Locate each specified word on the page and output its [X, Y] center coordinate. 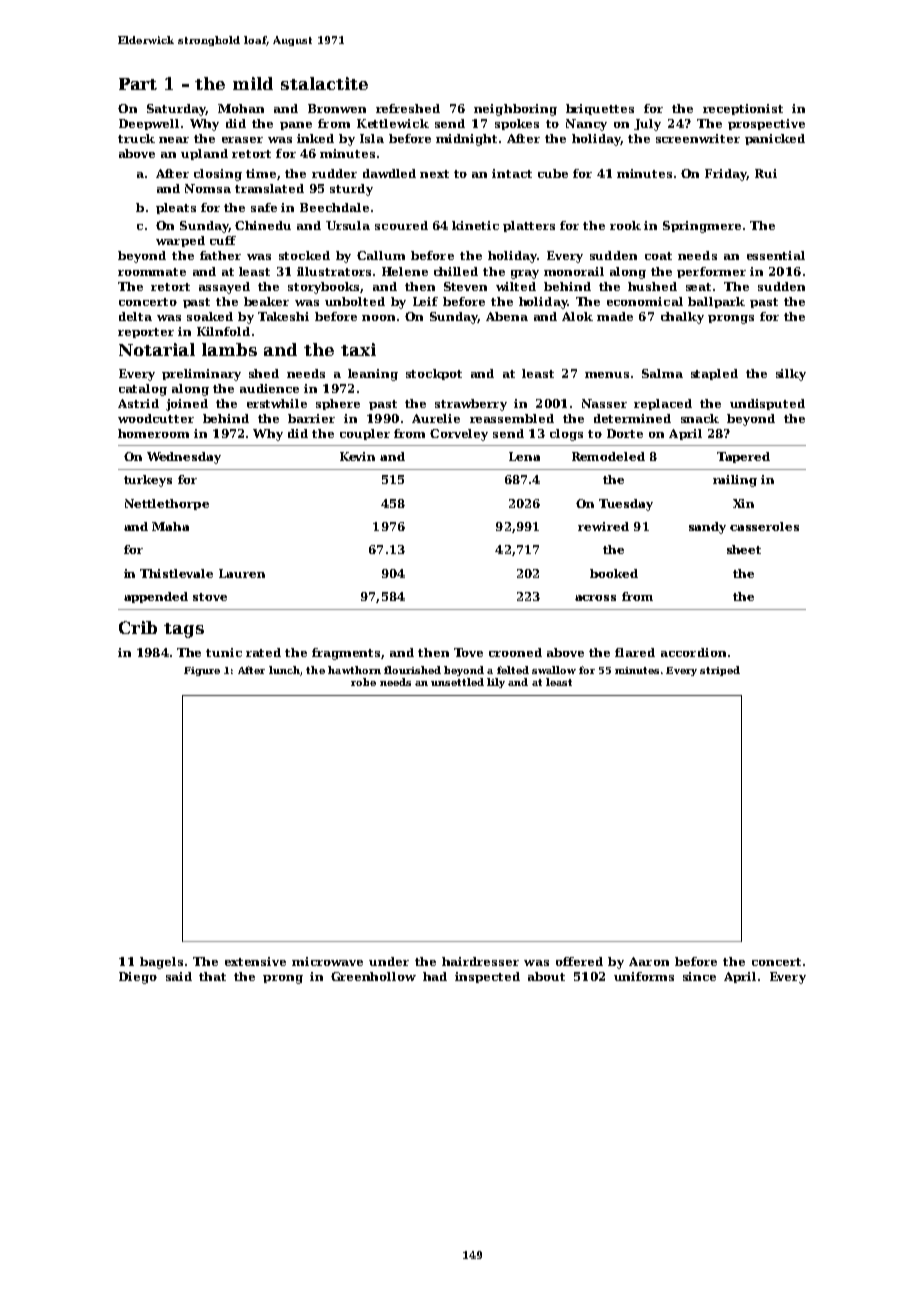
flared [635, 652]
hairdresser [480, 961]
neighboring [515, 110]
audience [269, 388]
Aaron [649, 961]
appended [156, 597]
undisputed [767, 404]
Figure [202, 671]
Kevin [357, 456]
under [389, 961]
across [595, 598]
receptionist [743, 109]
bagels [161, 963]
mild [253, 83]
